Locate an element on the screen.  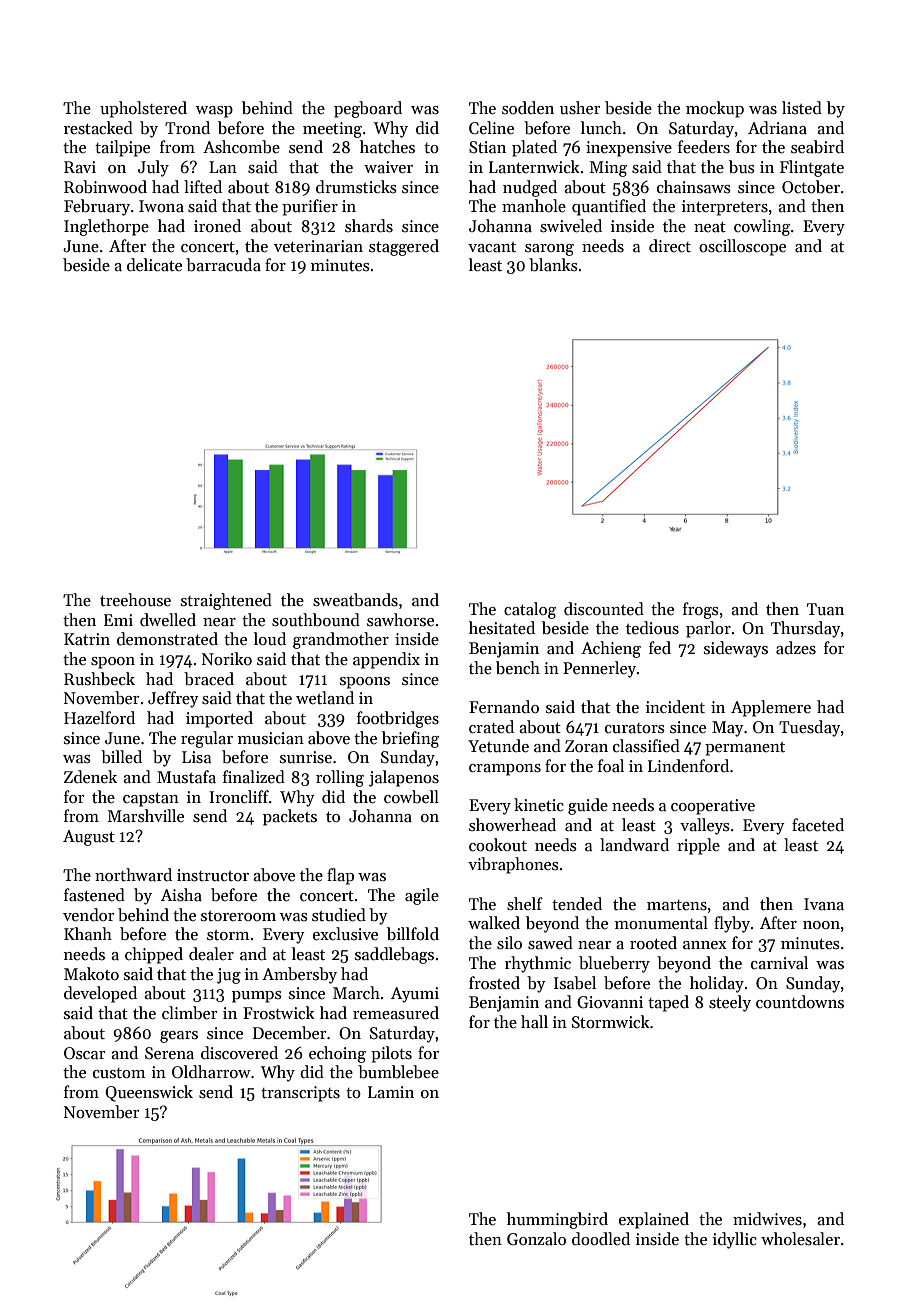
faceted is located at coordinates (818, 825).
